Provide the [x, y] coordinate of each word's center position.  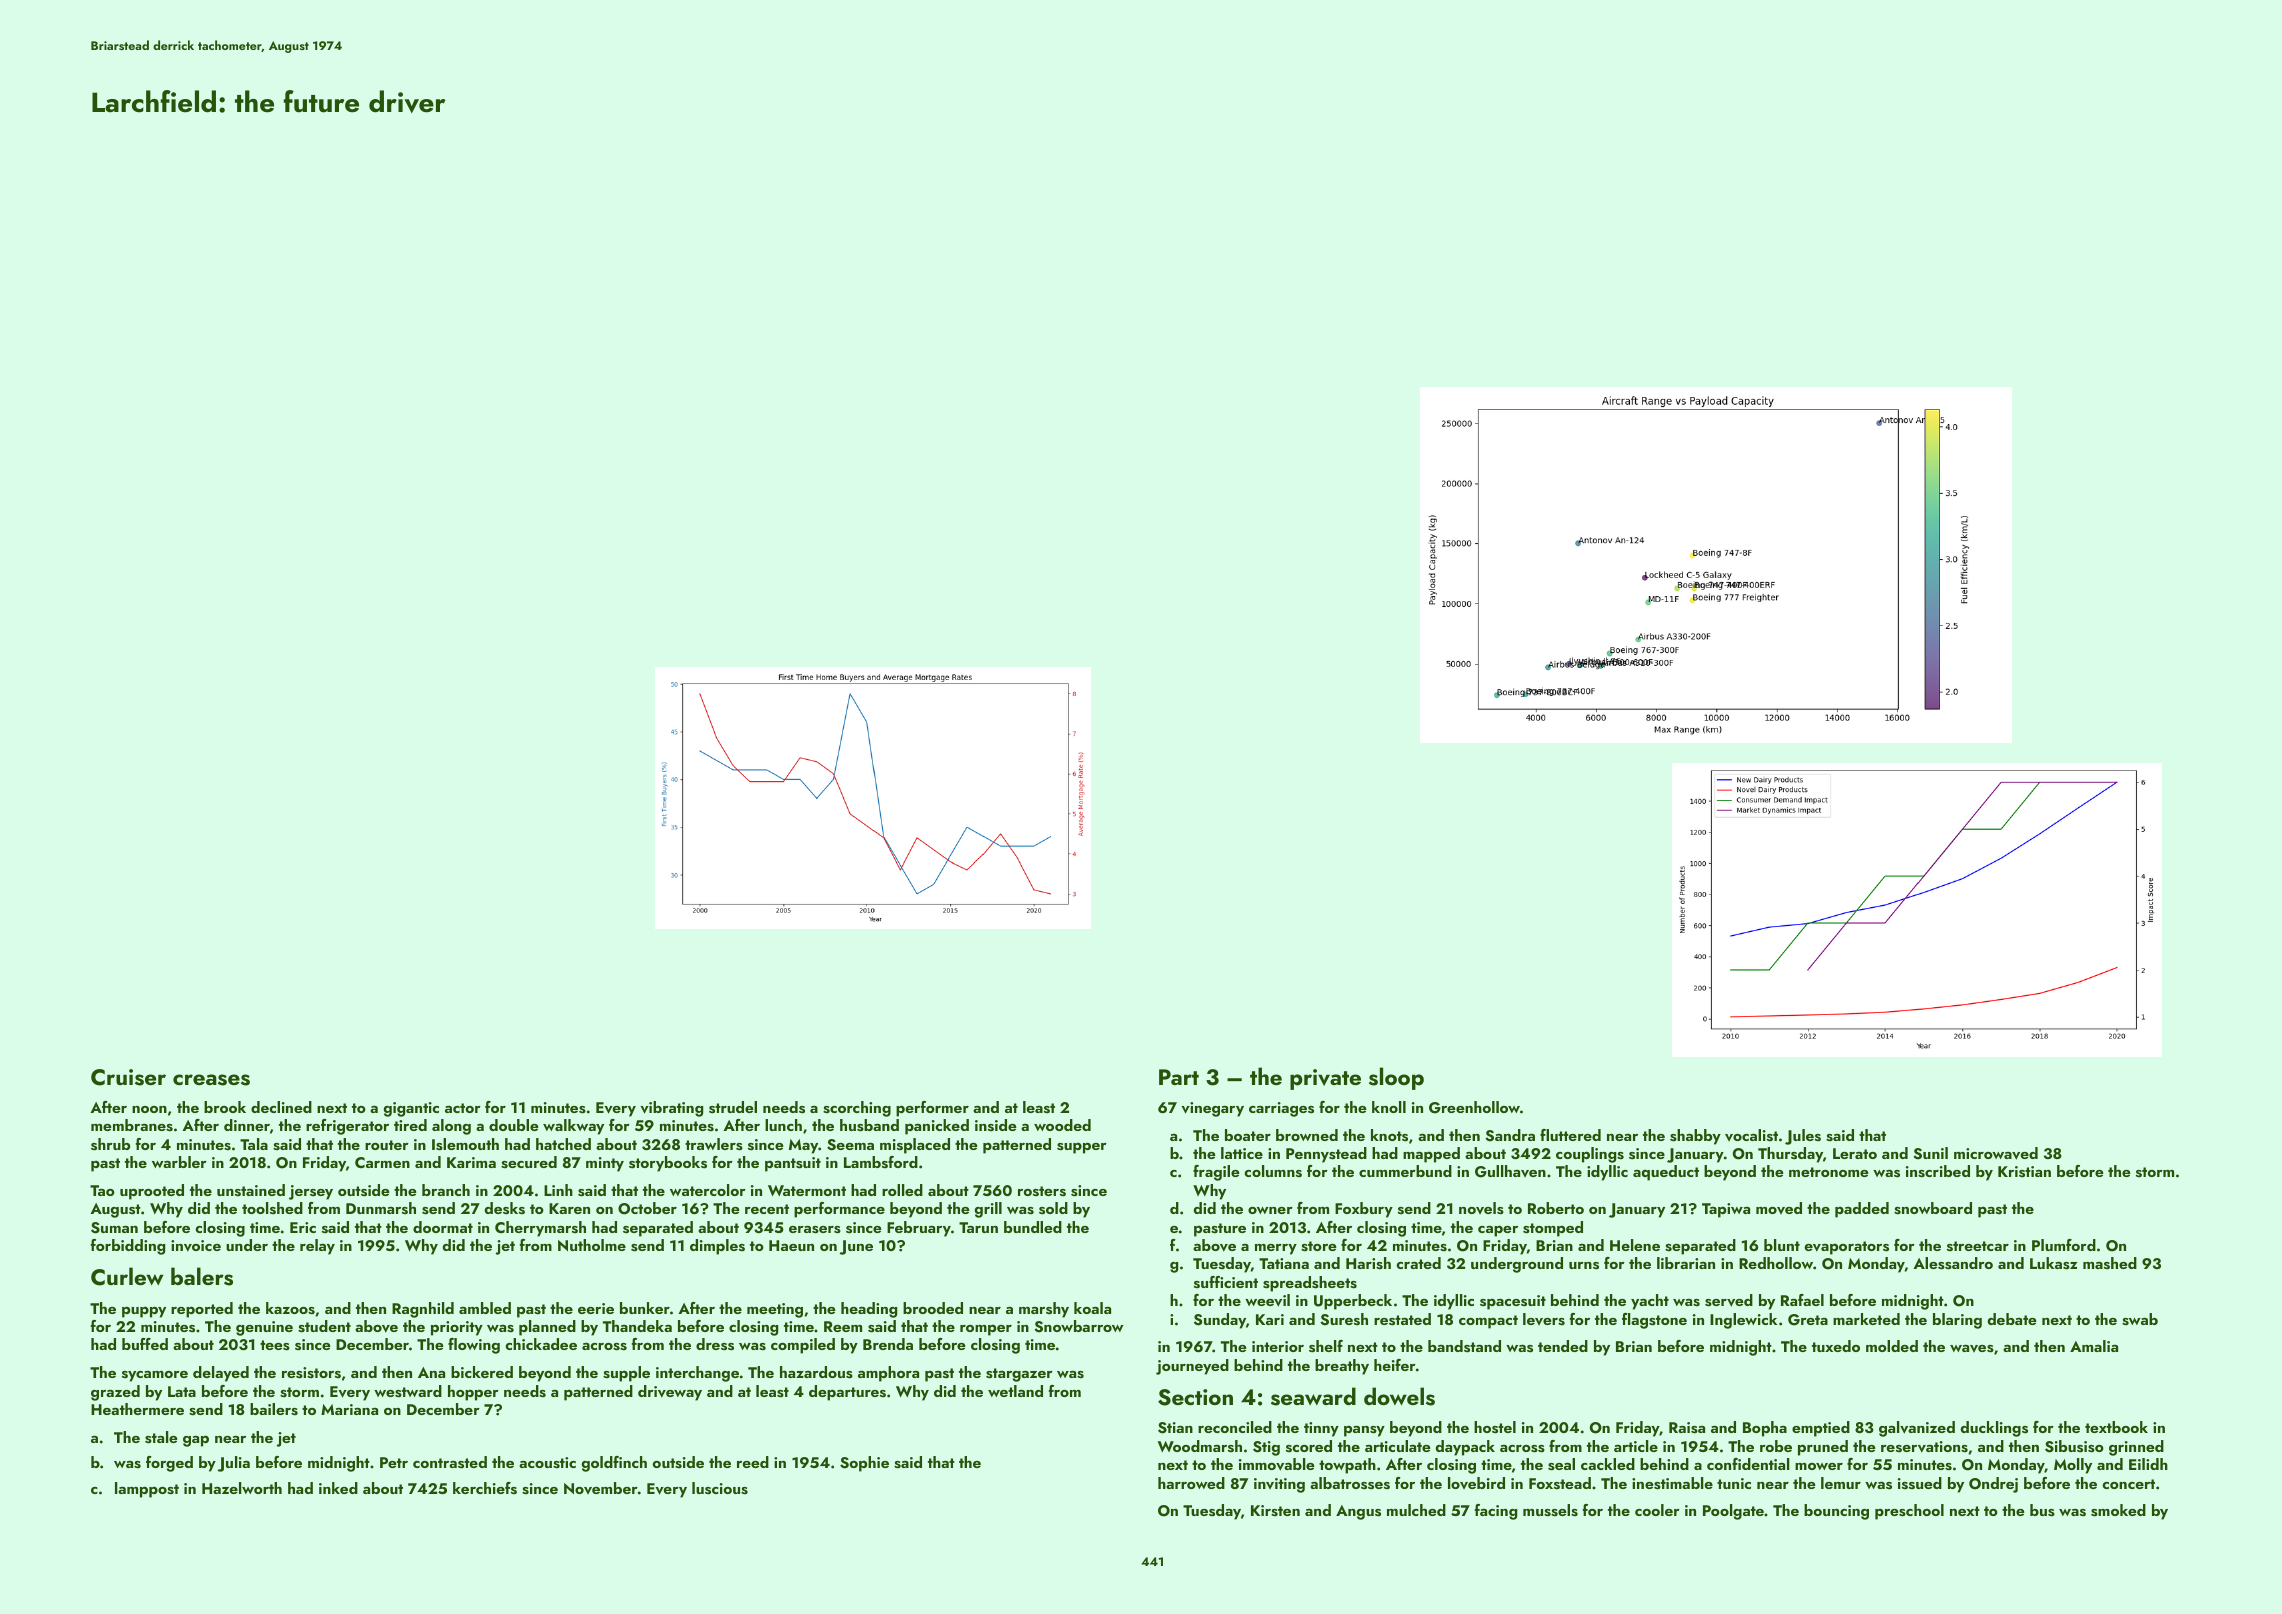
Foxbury [1364, 1210]
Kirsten [1275, 1511]
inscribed [1938, 1171]
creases [211, 1080]
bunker [645, 1308]
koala [1092, 1308]
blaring [1957, 1321]
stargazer [1019, 1375]
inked [338, 1488]
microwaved [1996, 1153]
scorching [857, 1109]
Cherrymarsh [540, 1229]
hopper [473, 1393]
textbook [2116, 1427]
